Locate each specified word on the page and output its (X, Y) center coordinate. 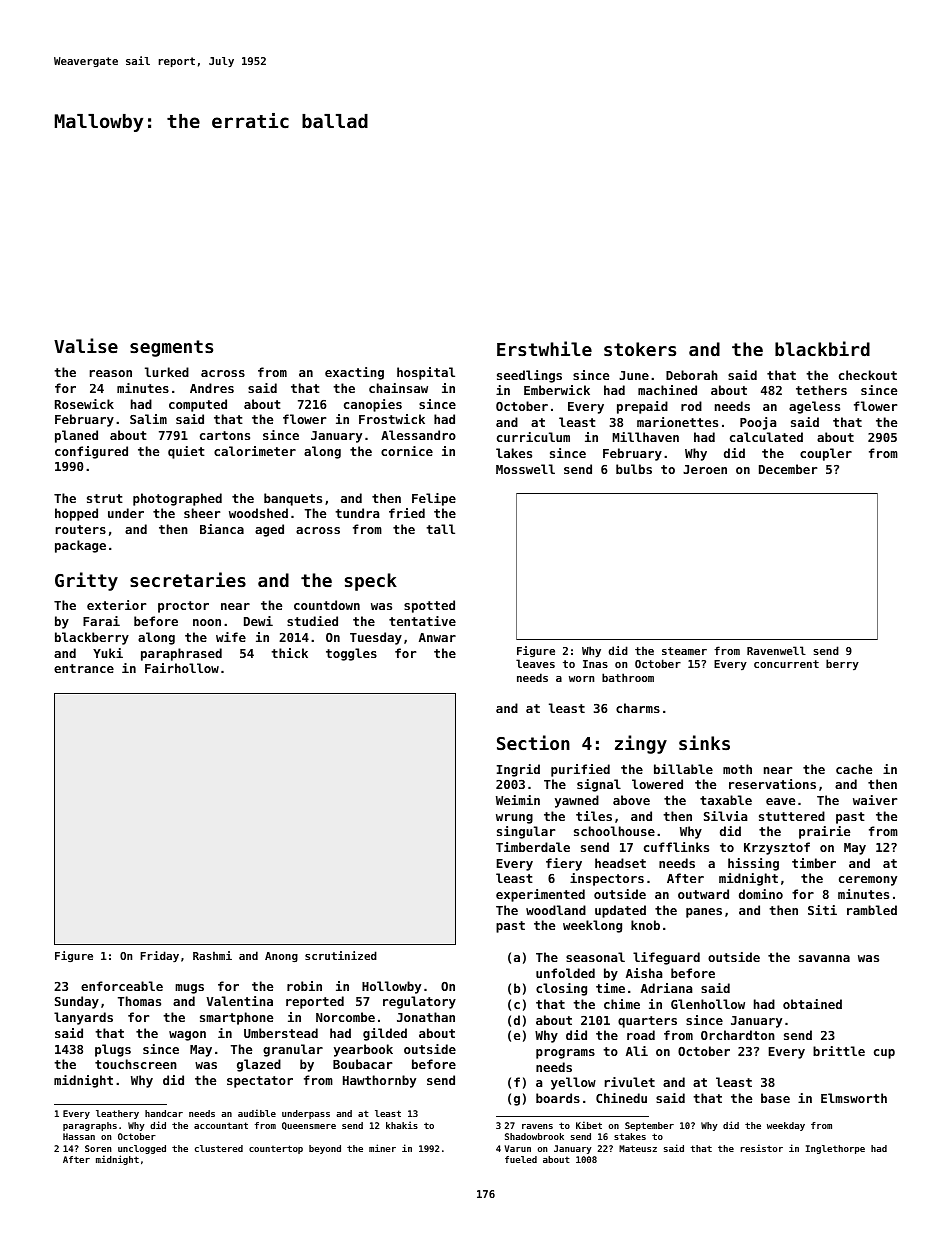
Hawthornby (379, 1081)
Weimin (518, 800)
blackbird (822, 348)
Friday (159, 957)
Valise (86, 345)
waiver (875, 800)
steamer (684, 651)
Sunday (77, 1002)
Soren (98, 1148)
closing (561, 989)
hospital (426, 373)
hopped (76, 514)
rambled (872, 910)
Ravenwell (776, 650)
